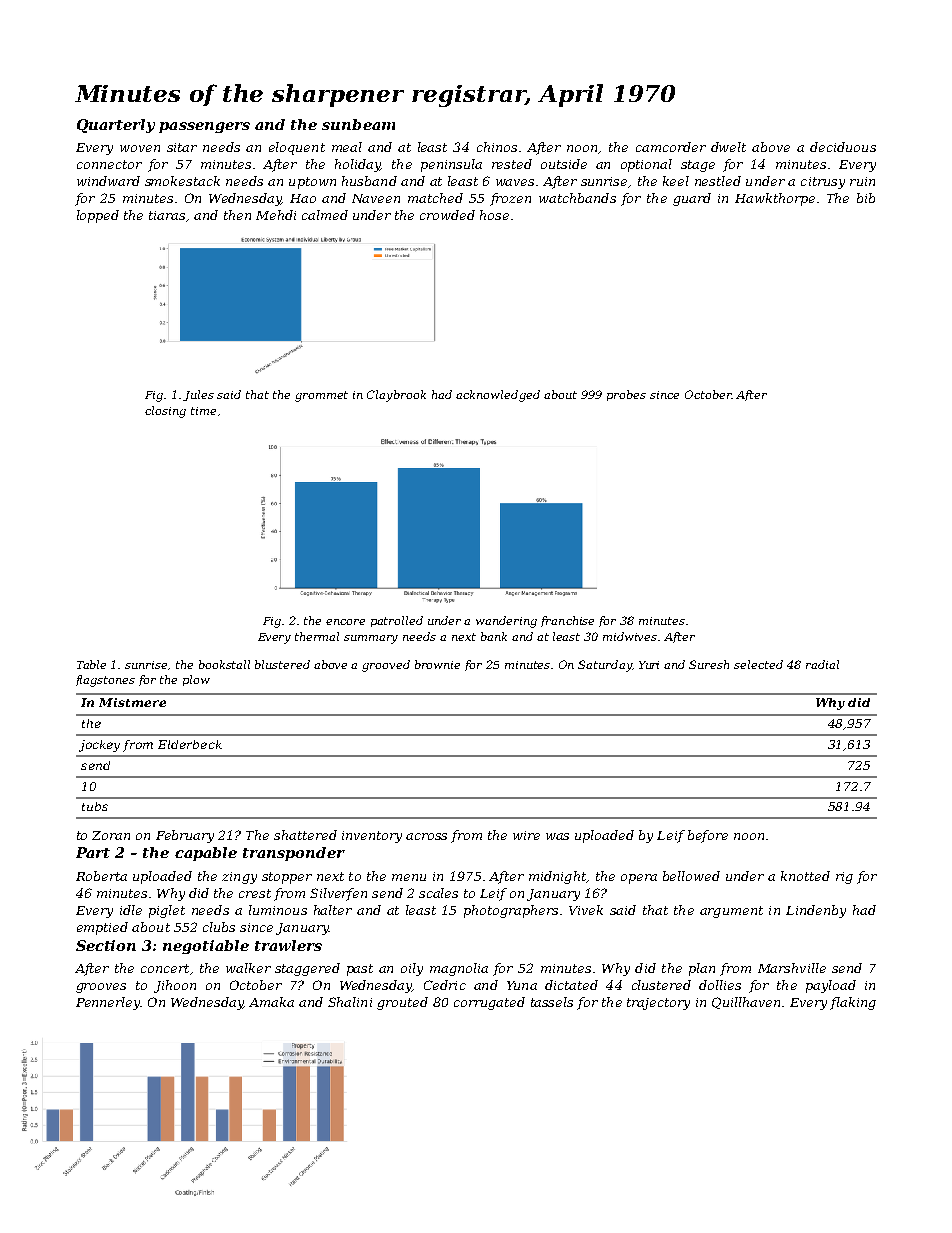 The width and height of the screenshot is (952, 1233). What do you see at coordinates (692, 199) in the screenshot?
I see `guard` at bounding box center [692, 199].
